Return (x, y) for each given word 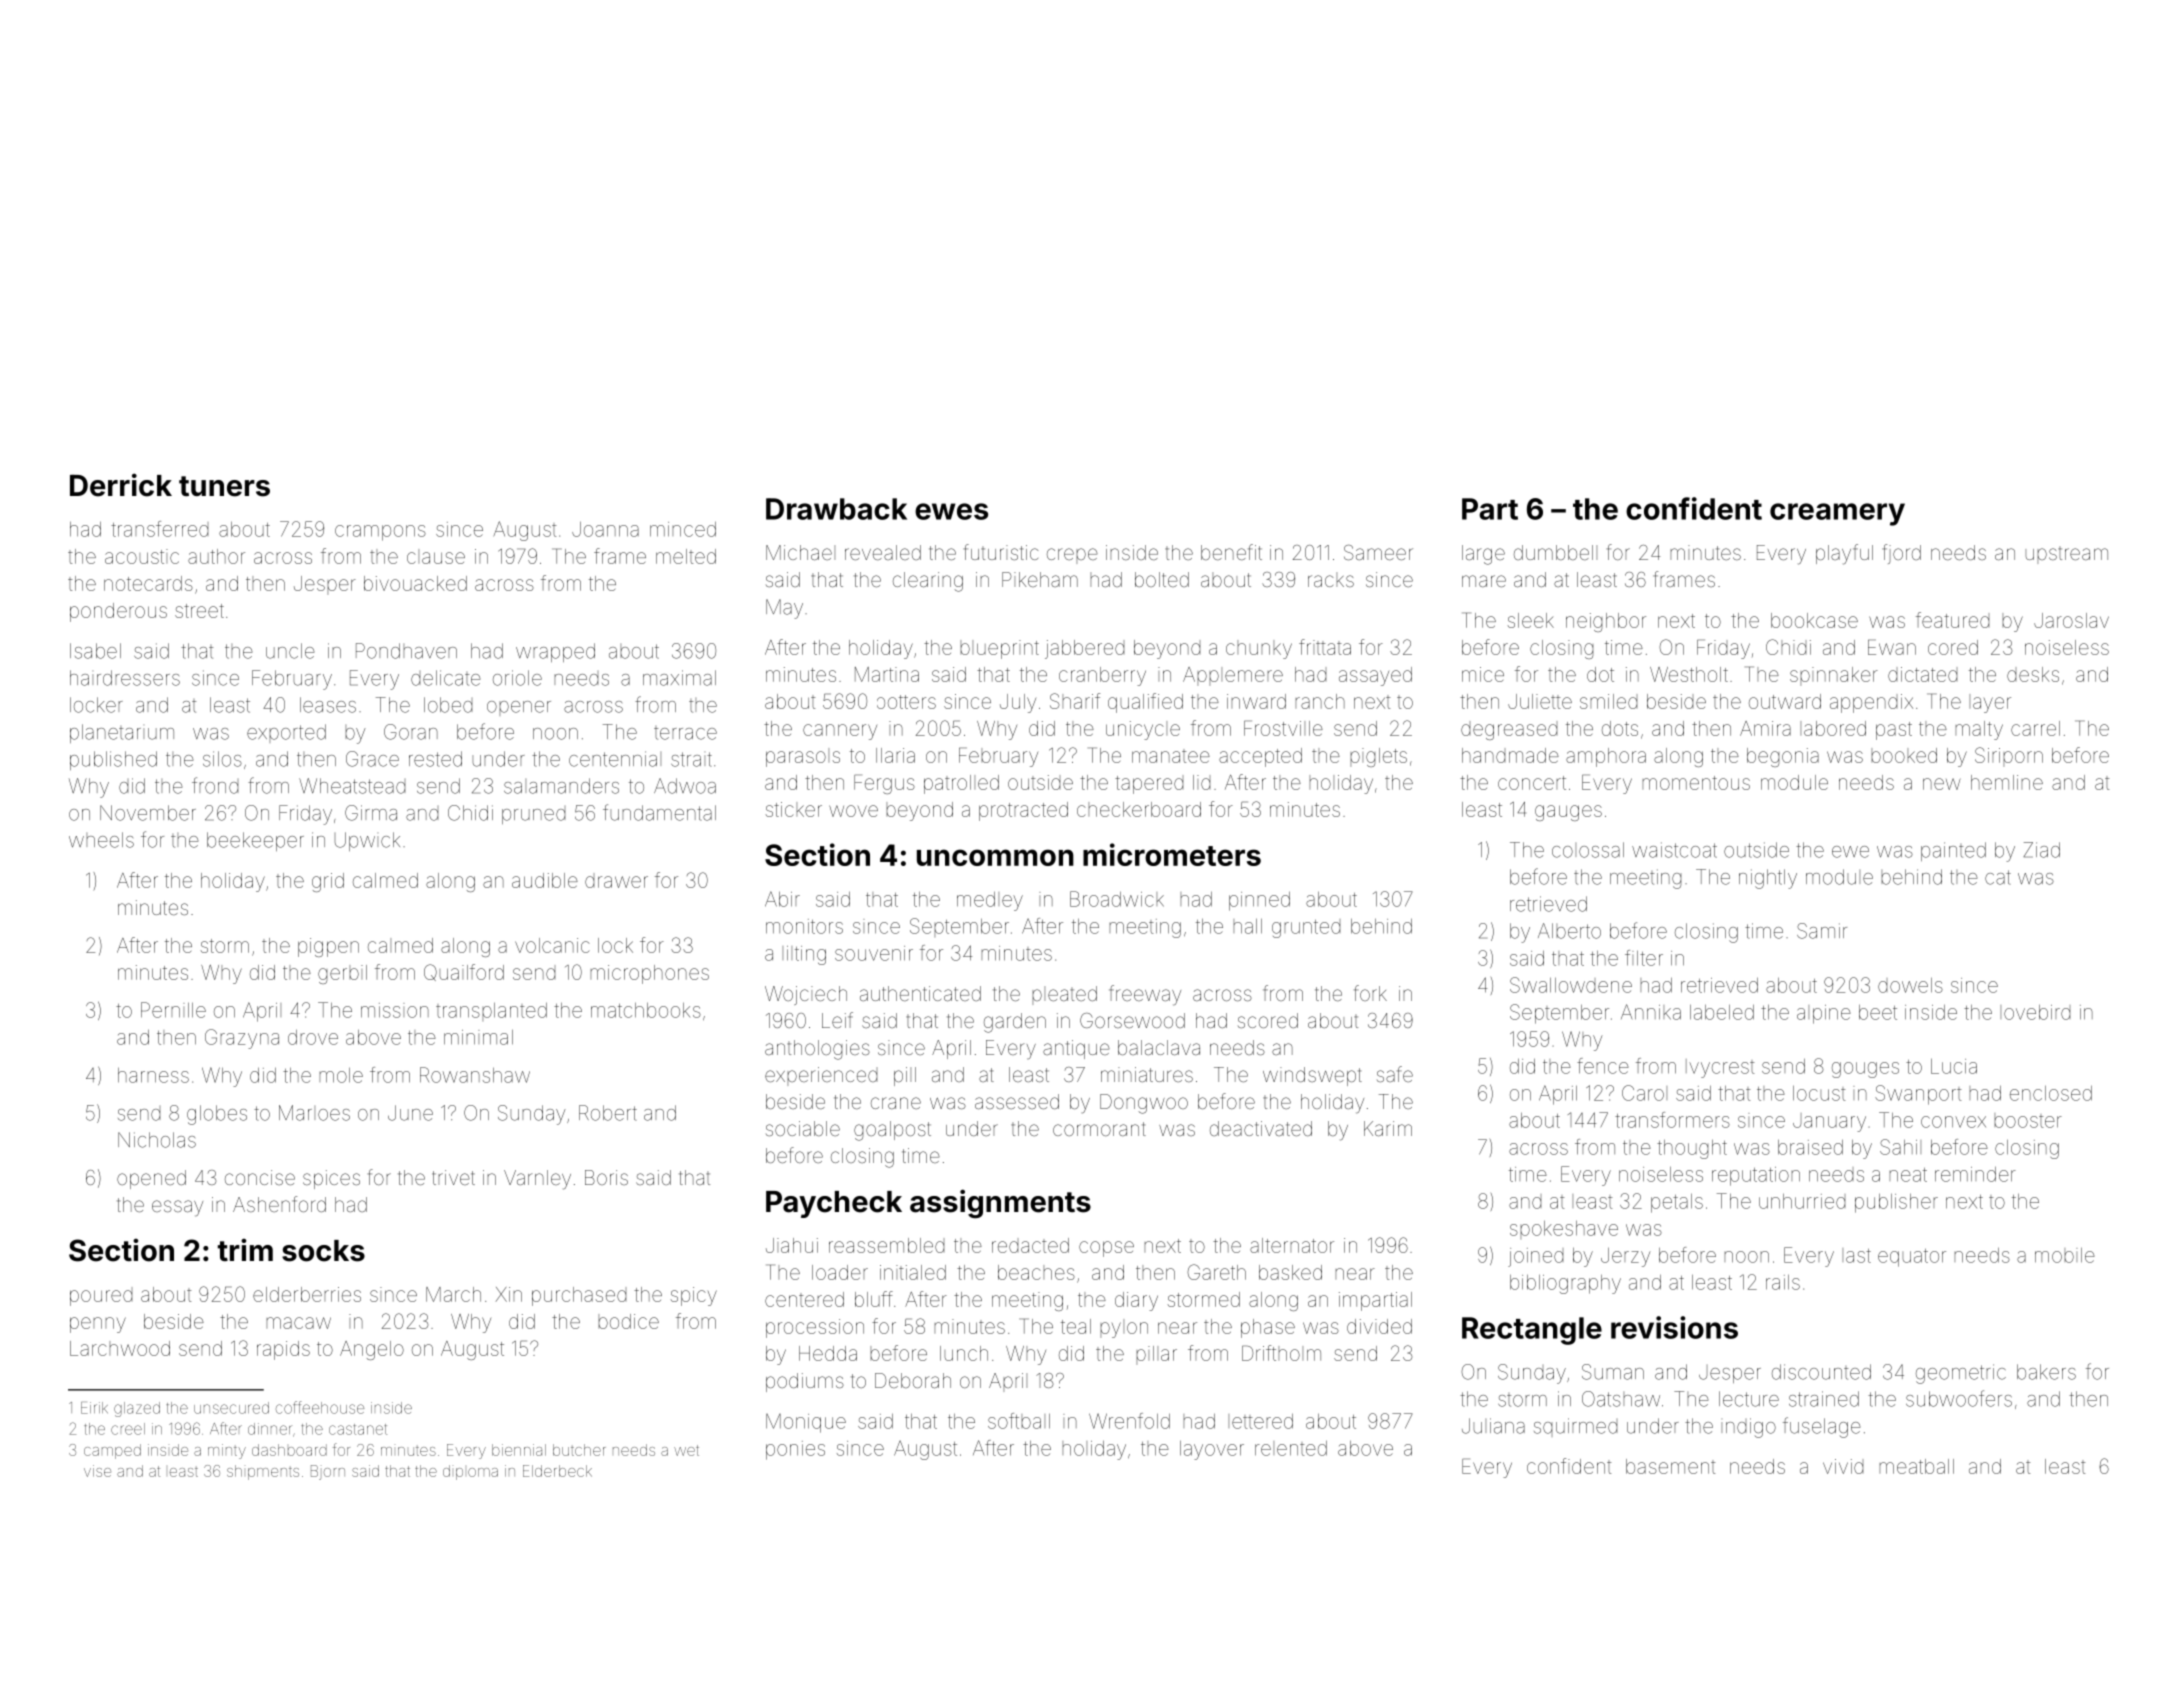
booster (2028, 1120)
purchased (579, 1296)
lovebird (2035, 1012)
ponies (795, 1450)
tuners (224, 486)
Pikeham (1040, 579)
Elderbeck (557, 1471)
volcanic (552, 945)
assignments (1000, 1204)
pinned (1259, 901)
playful (1844, 554)
